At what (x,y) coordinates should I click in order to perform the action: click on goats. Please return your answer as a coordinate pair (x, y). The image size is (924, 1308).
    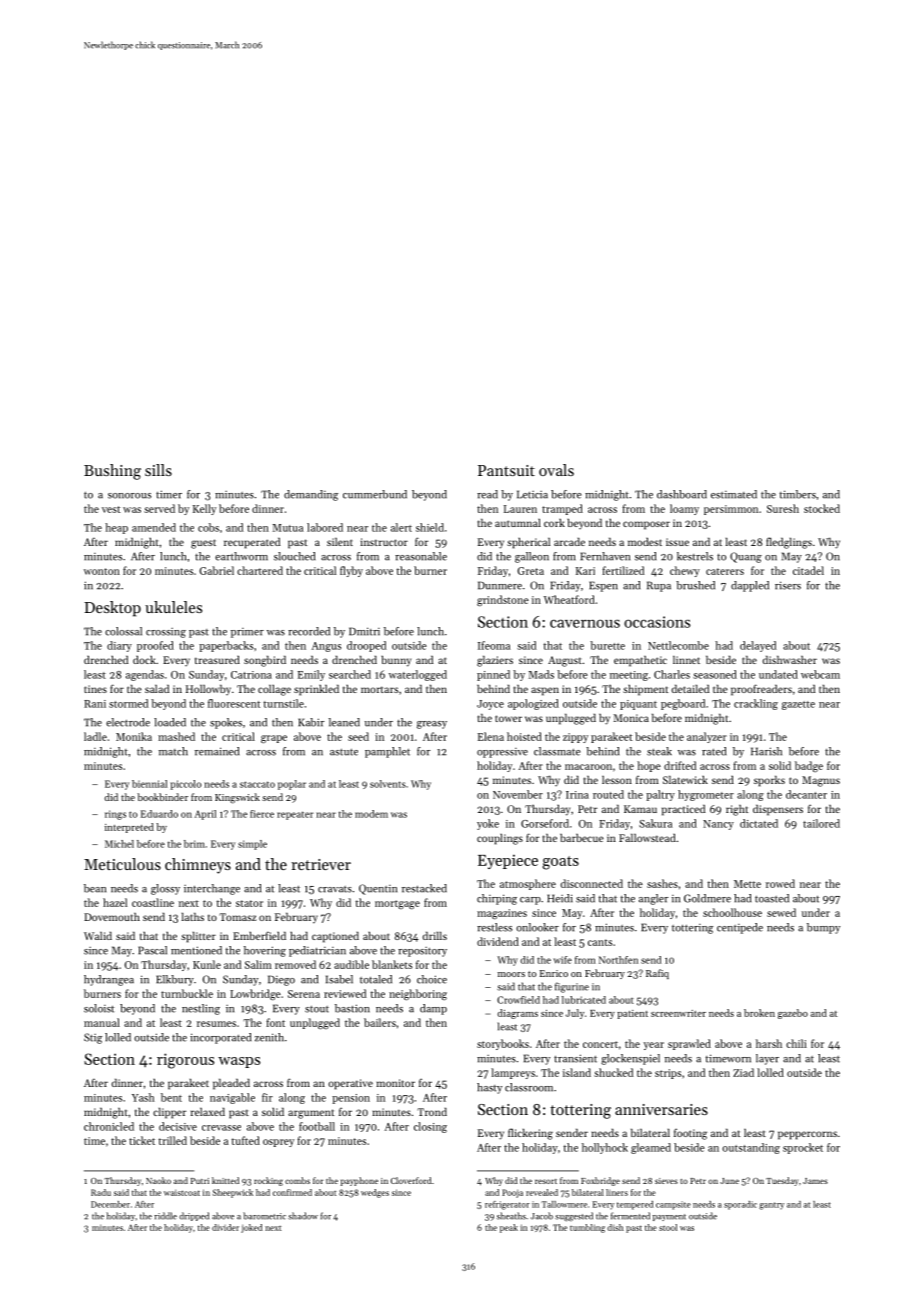
    Looking at the image, I should click on (561, 863).
